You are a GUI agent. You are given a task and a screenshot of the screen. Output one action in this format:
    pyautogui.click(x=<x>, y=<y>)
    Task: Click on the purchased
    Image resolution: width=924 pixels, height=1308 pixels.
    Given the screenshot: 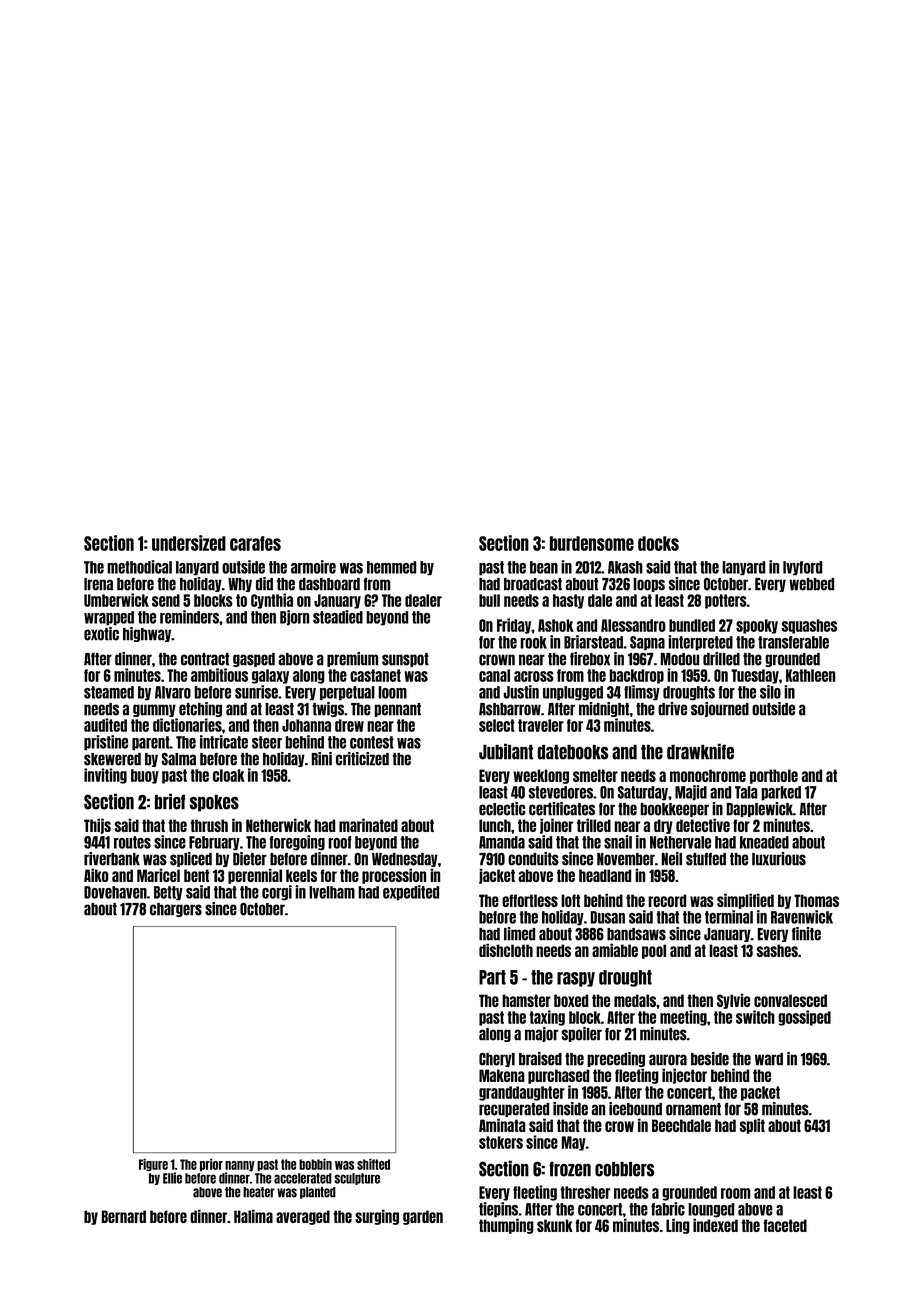 What is the action you would take?
    pyautogui.click(x=558, y=1076)
